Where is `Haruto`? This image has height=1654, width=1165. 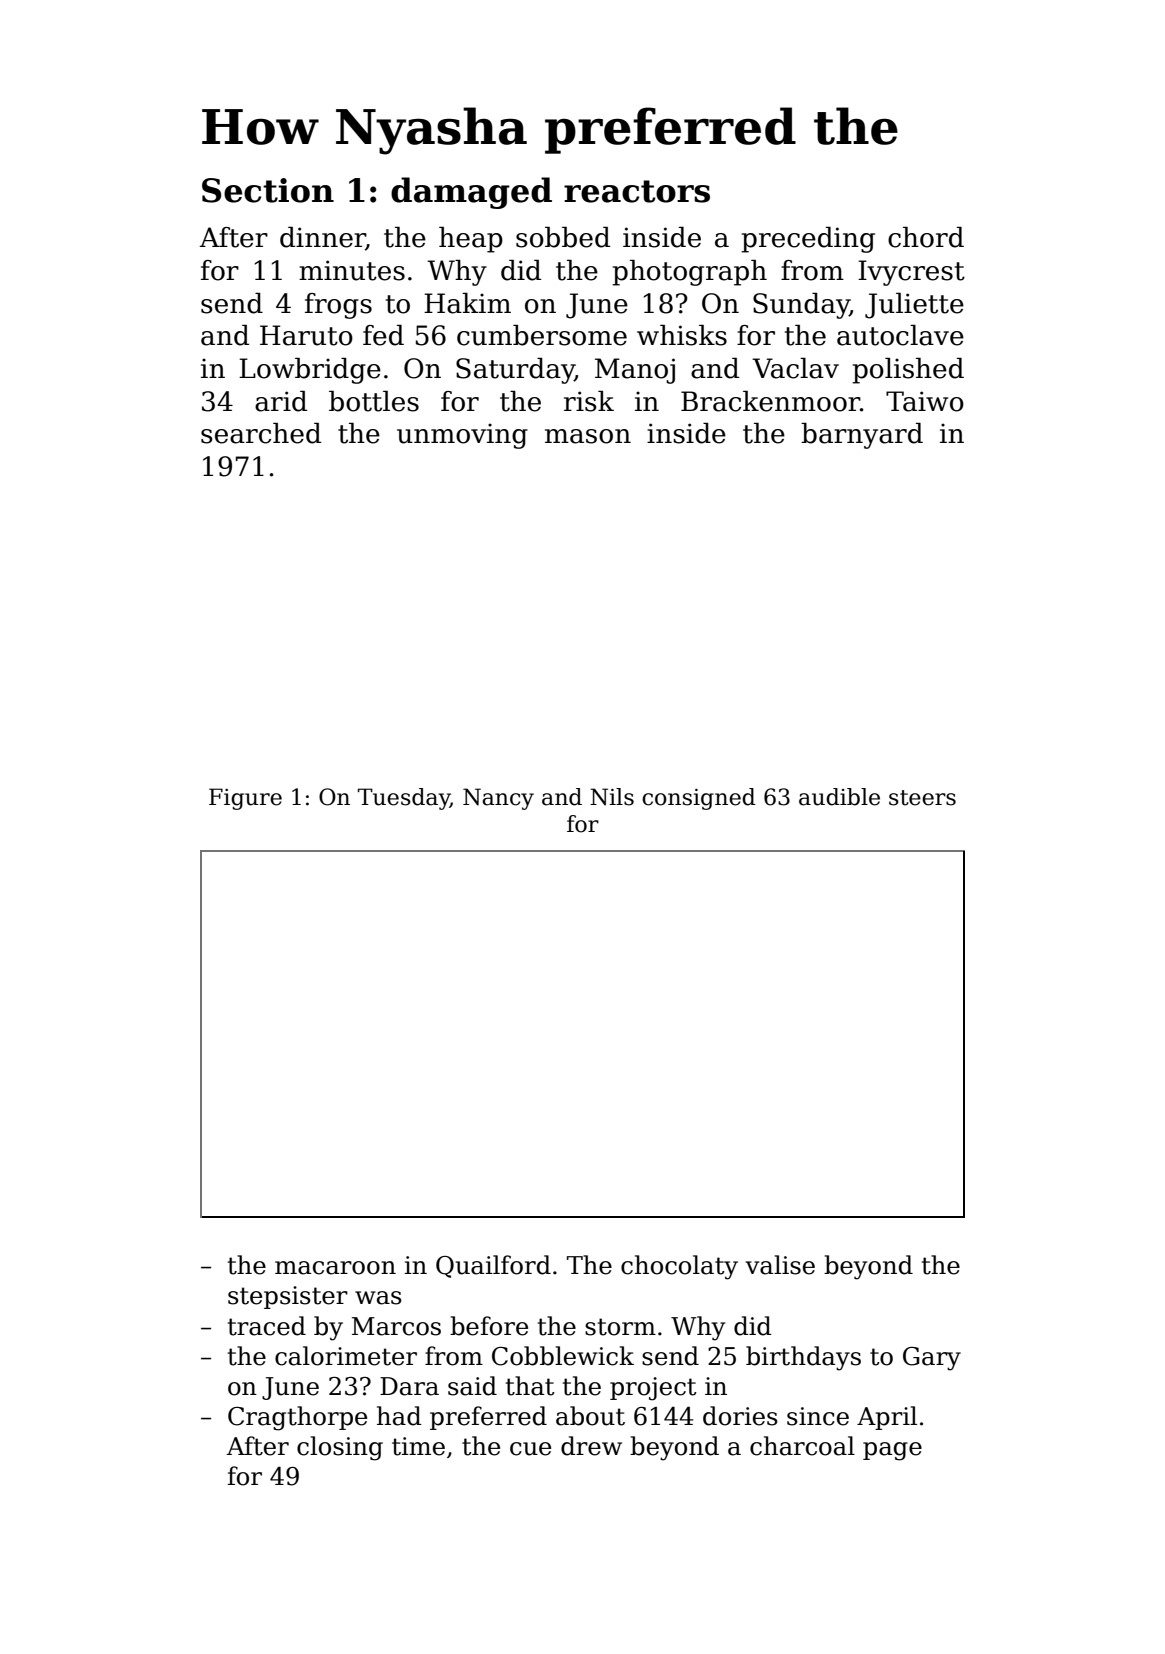 Haruto is located at coordinates (306, 335).
